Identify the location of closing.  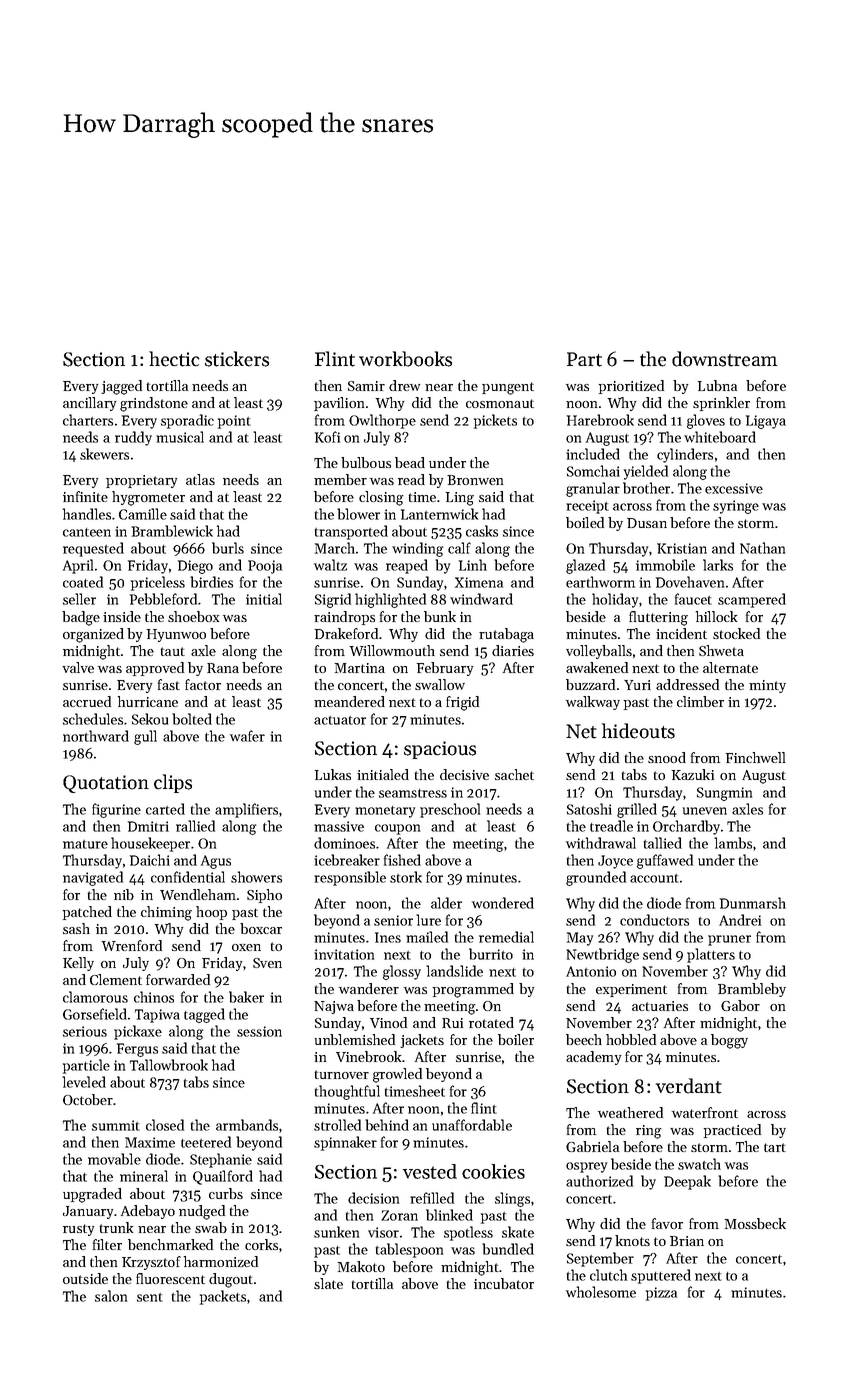
(381, 498).
